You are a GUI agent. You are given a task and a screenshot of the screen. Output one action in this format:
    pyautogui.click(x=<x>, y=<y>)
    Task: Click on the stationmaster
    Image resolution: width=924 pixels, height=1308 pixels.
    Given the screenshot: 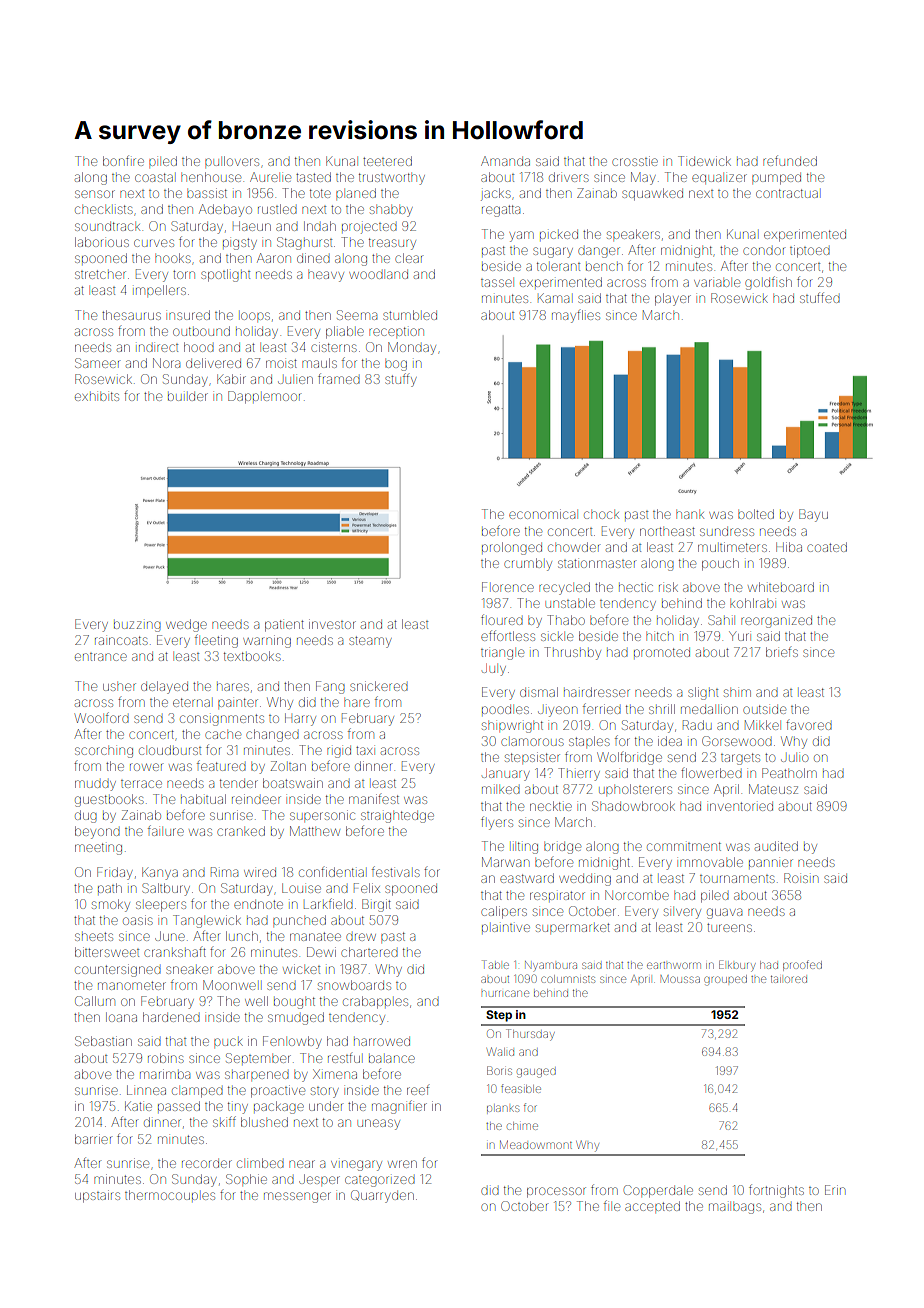 What is the action you would take?
    pyautogui.click(x=597, y=563)
